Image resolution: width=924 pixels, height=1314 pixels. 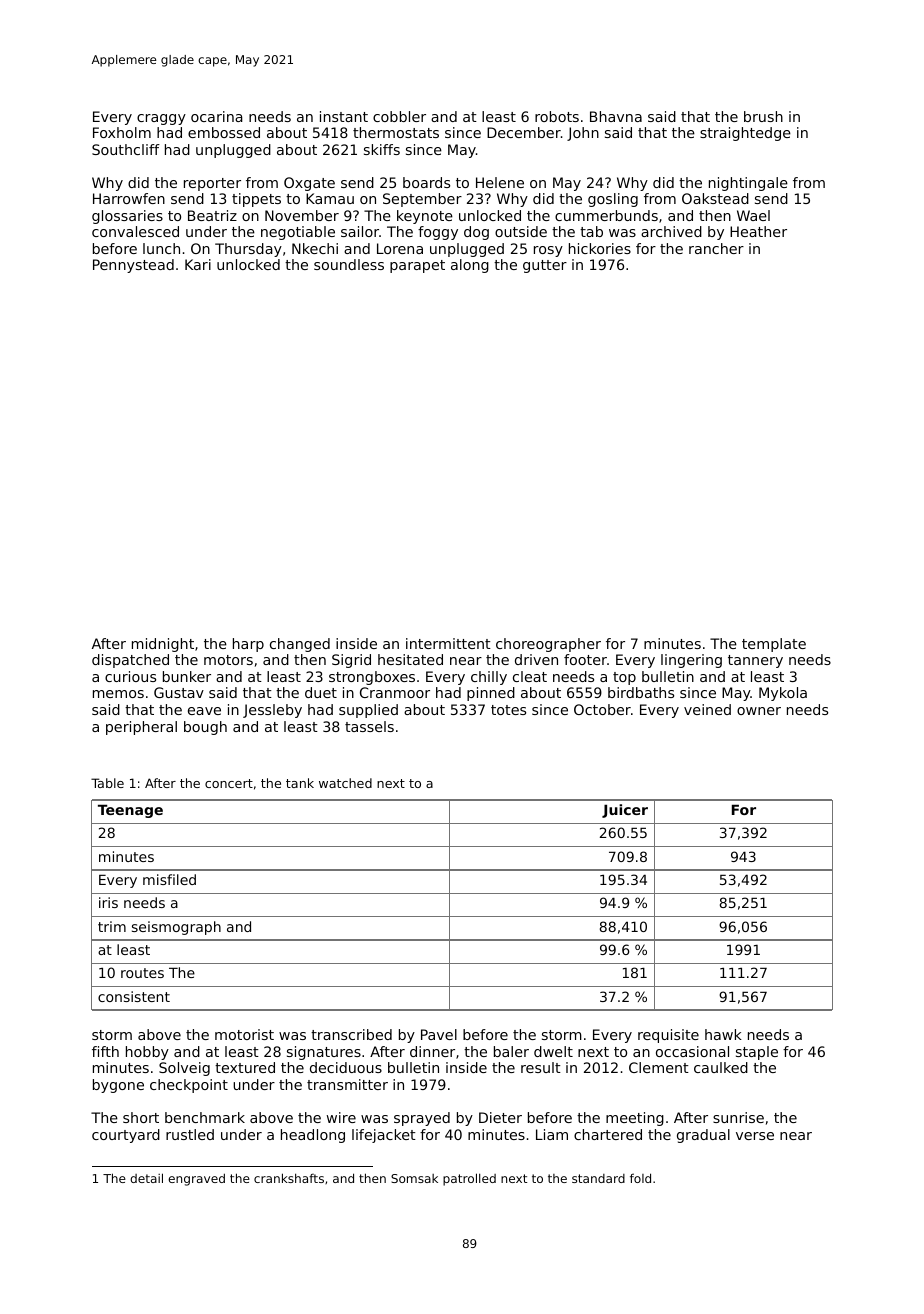 What do you see at coordinates (641, 692) in the page?
I see `birdbaths` at bounding box center [641, 692].
